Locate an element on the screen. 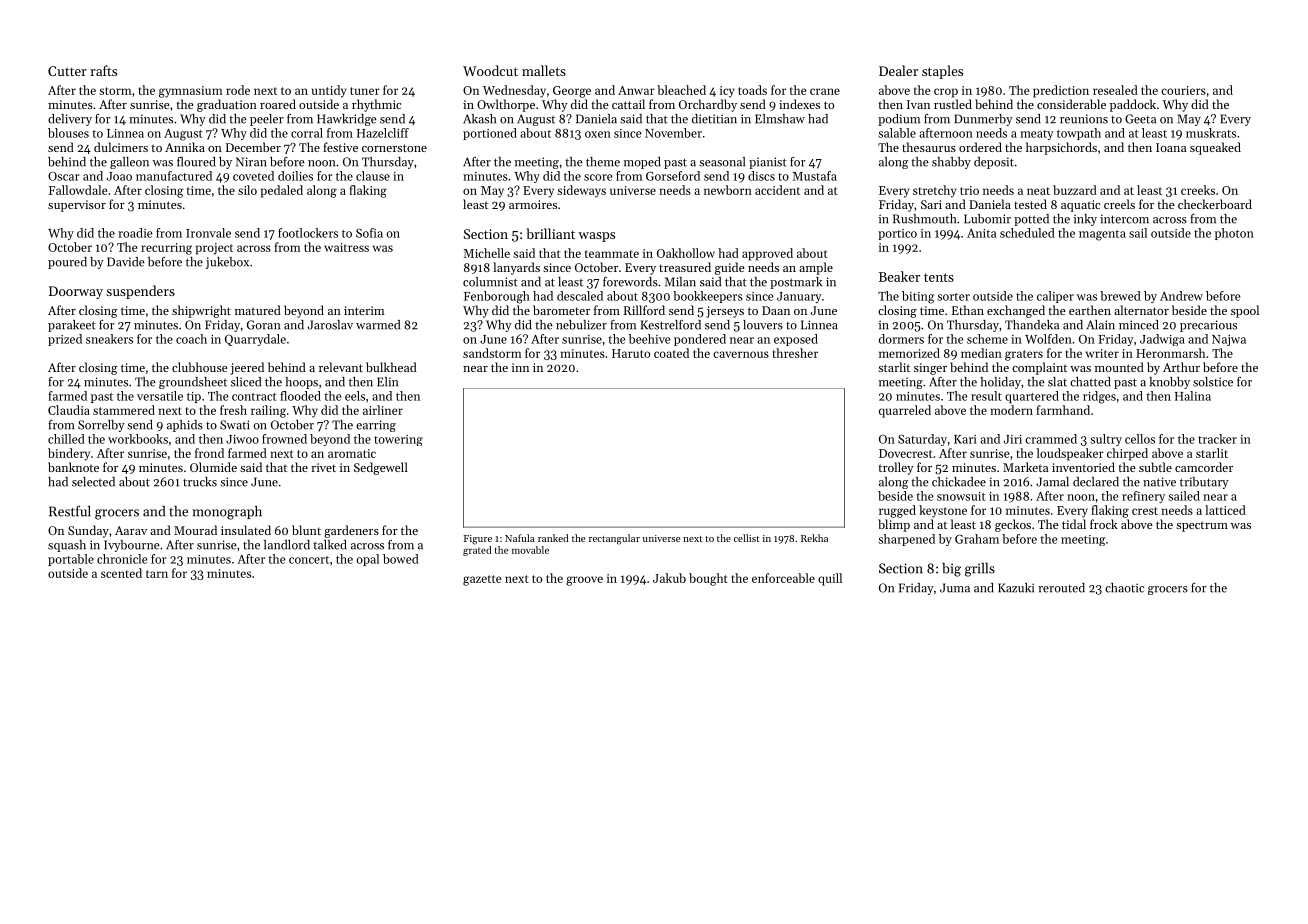  grated is located at coordinates (477, 551).
